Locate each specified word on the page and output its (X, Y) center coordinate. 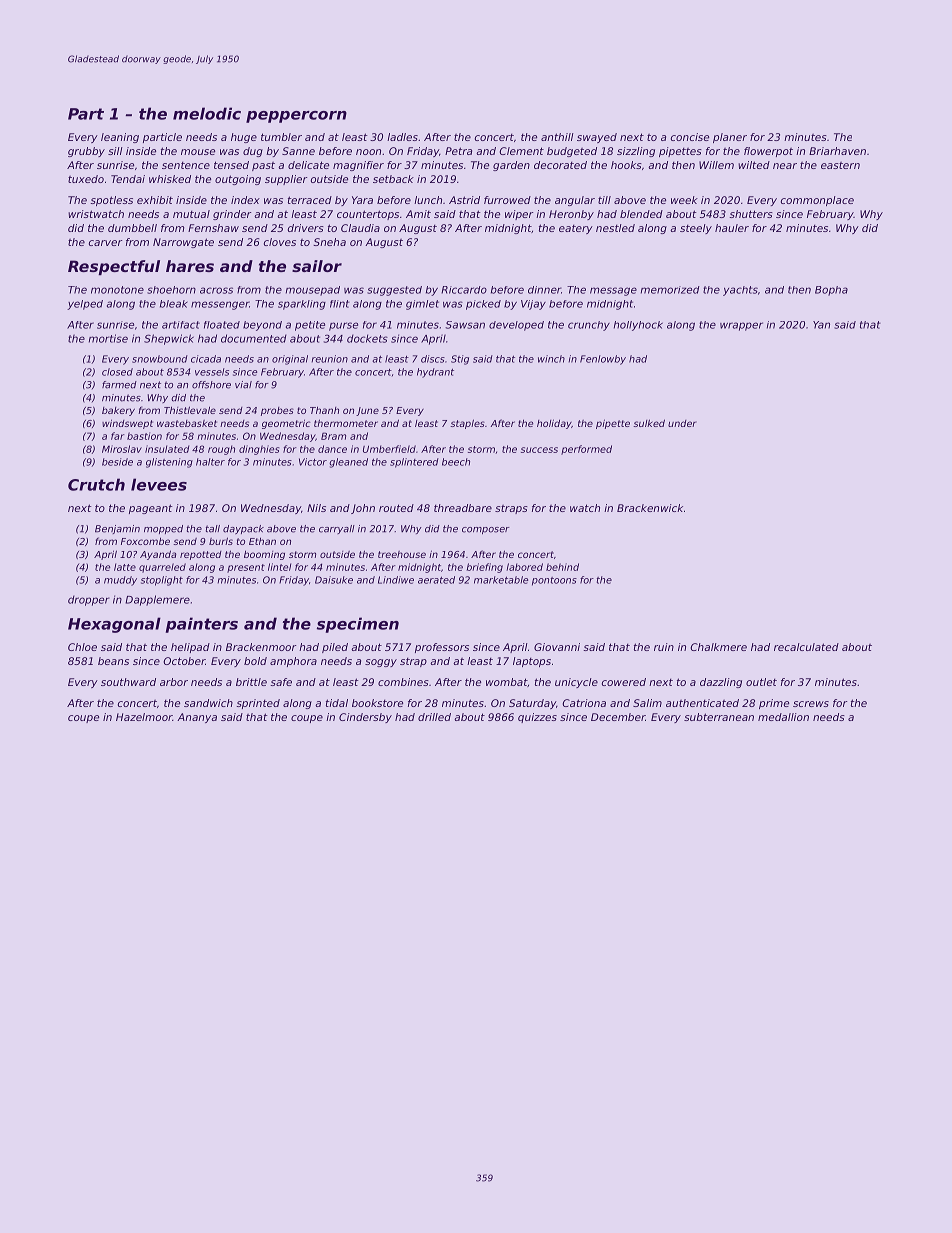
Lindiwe (396, 580)
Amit (418, 214)
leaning (120, 138)
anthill (557, 137)
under (682, 423)
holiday (554, 424)
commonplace (817, 201)
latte (125, 567)
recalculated (806, 647)
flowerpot (768, 152)
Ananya (197, 718)
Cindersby (365, 718)
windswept (127, 424)
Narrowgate (183, 243)
